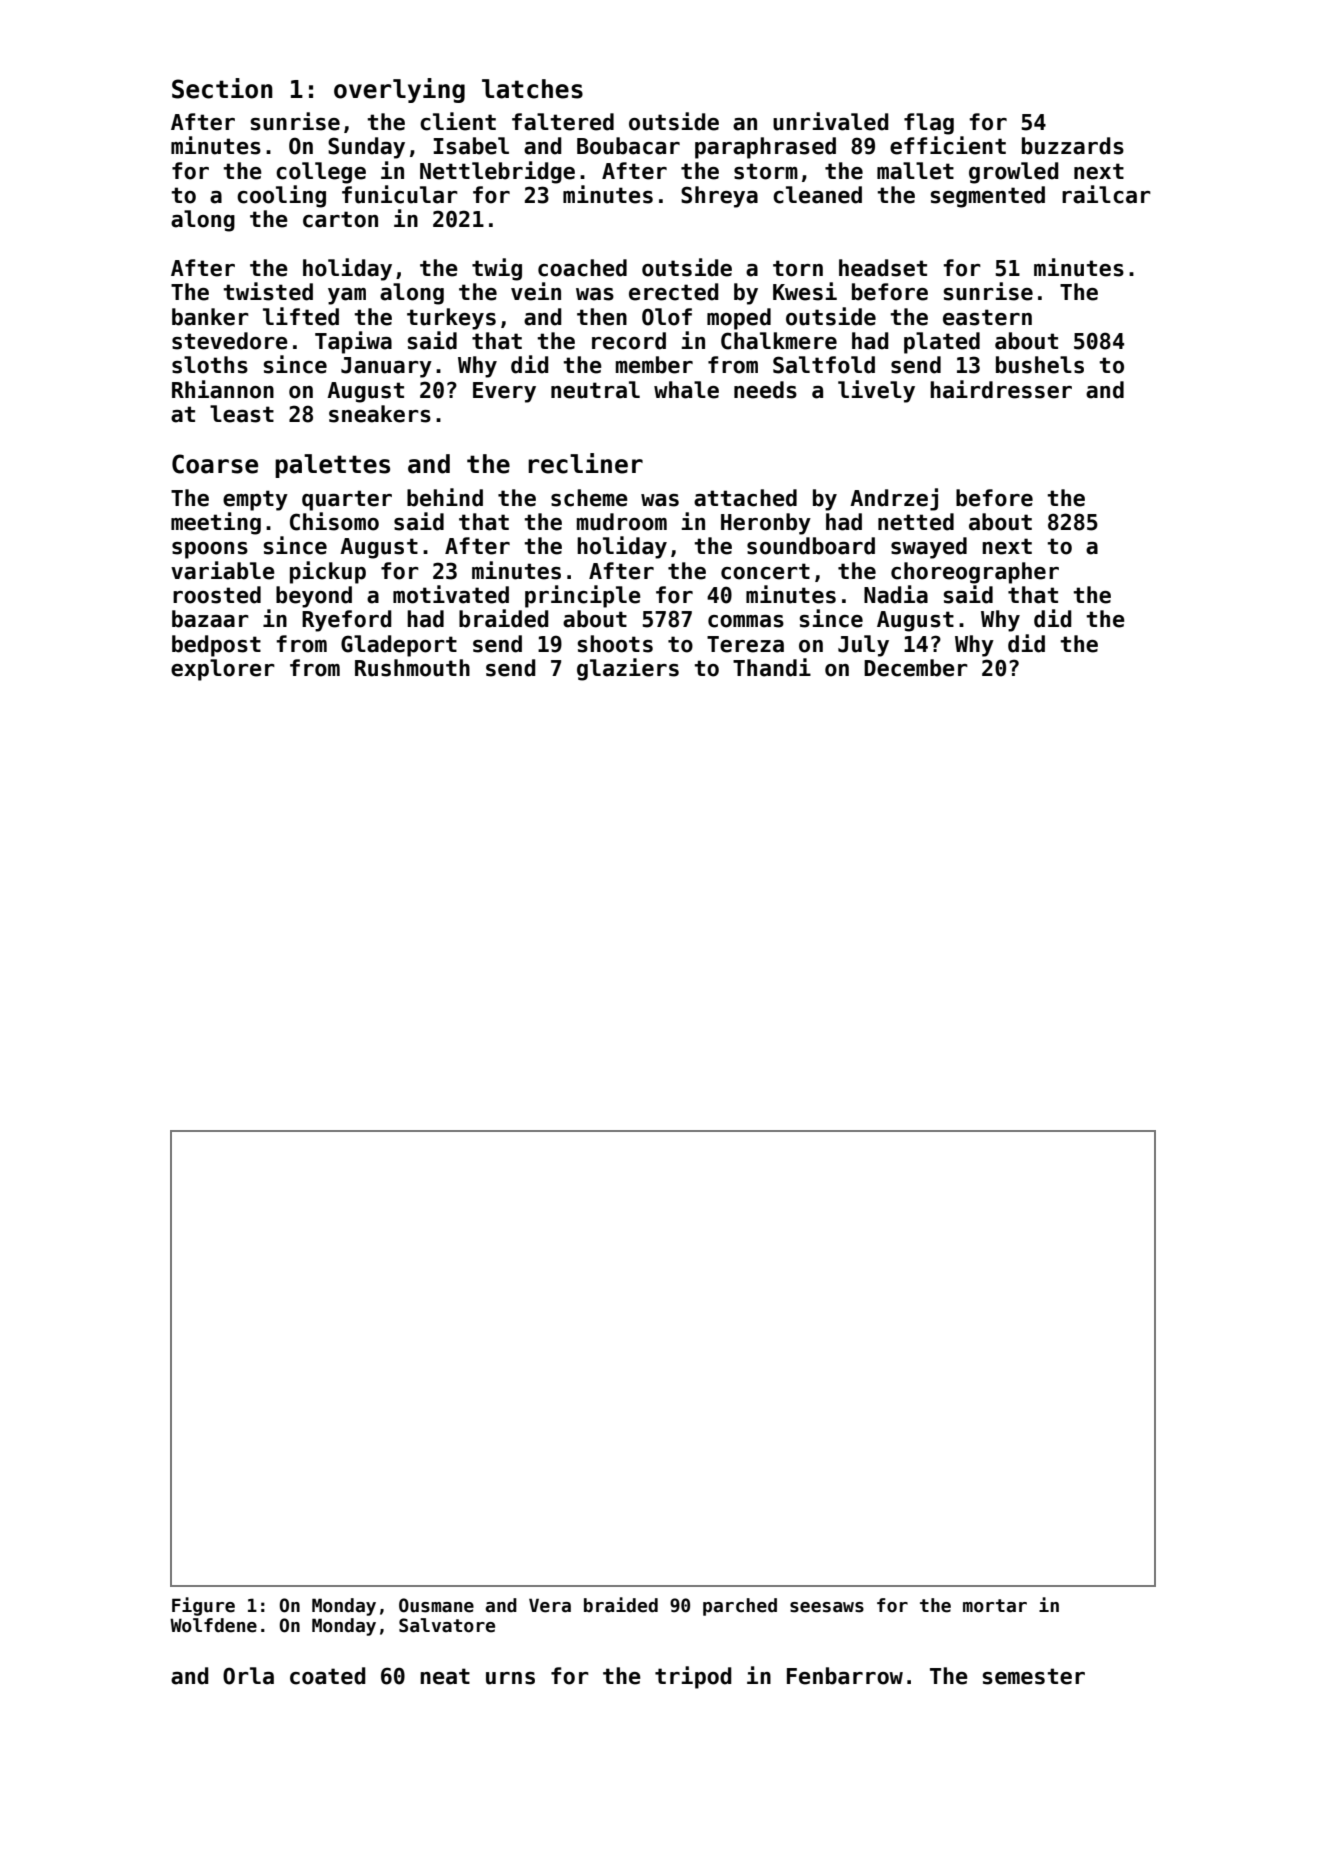 The image size is (1326, 1875). Describe the element at coordinates (739, 319) in the screenshot. I see `moped` at that location.
